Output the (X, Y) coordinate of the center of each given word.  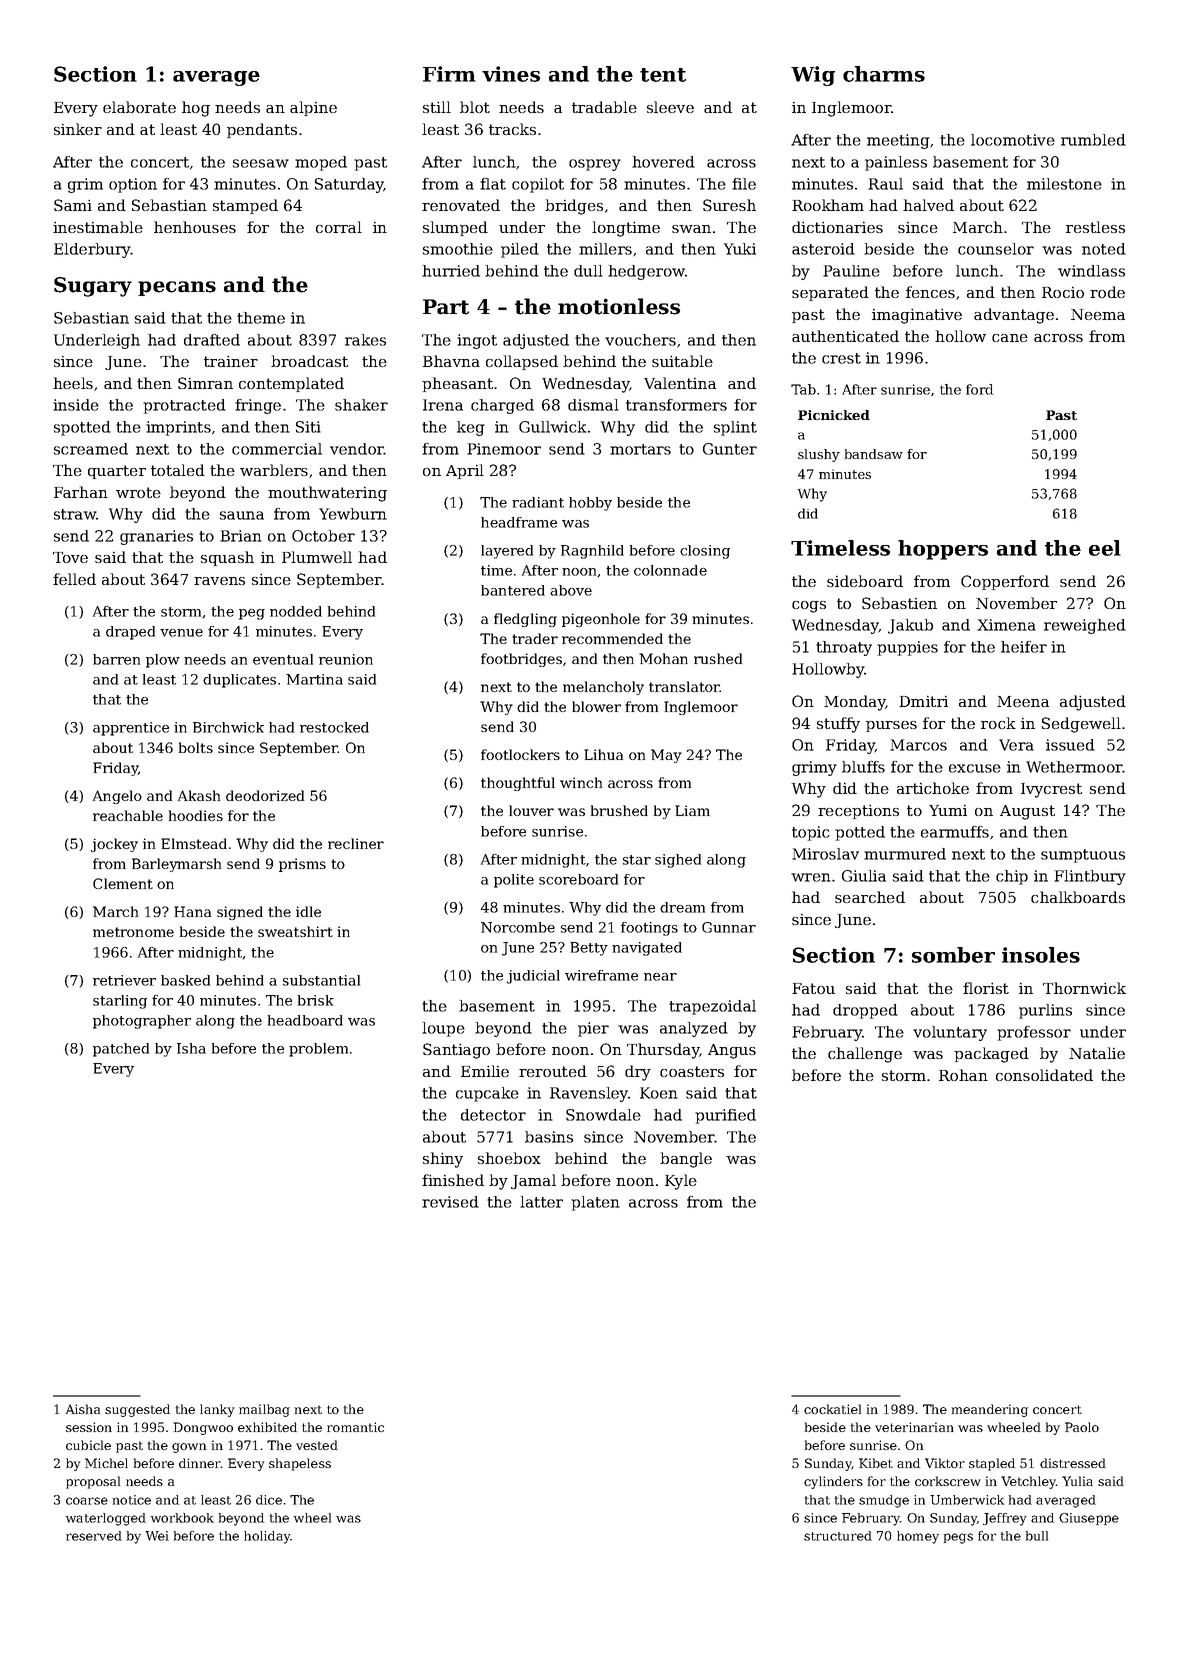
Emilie (485, 1071)
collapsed (522, 362)
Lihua (603, 754)
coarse (87, 1501)
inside (76, 405)
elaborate (139, 107)
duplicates (239, 681)
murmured (905, 854)
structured (838, 1536)
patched (121, 1050)
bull (1037, 1536)
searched (870, 897)
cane (1010, 338)
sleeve (670, 107)
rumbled (1093, 140)
